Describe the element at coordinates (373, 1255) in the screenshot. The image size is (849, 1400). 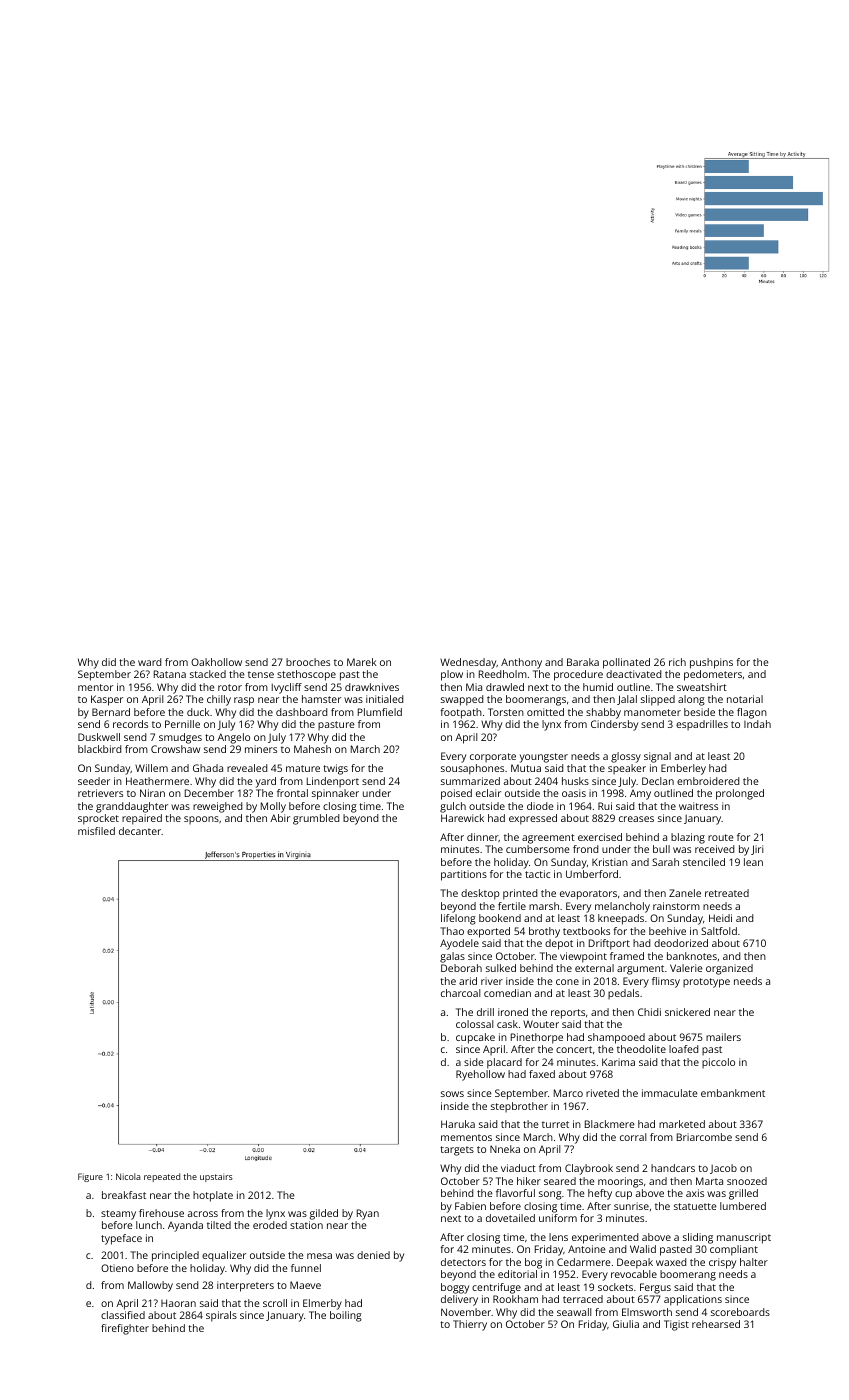
I see `denied` at that location.
